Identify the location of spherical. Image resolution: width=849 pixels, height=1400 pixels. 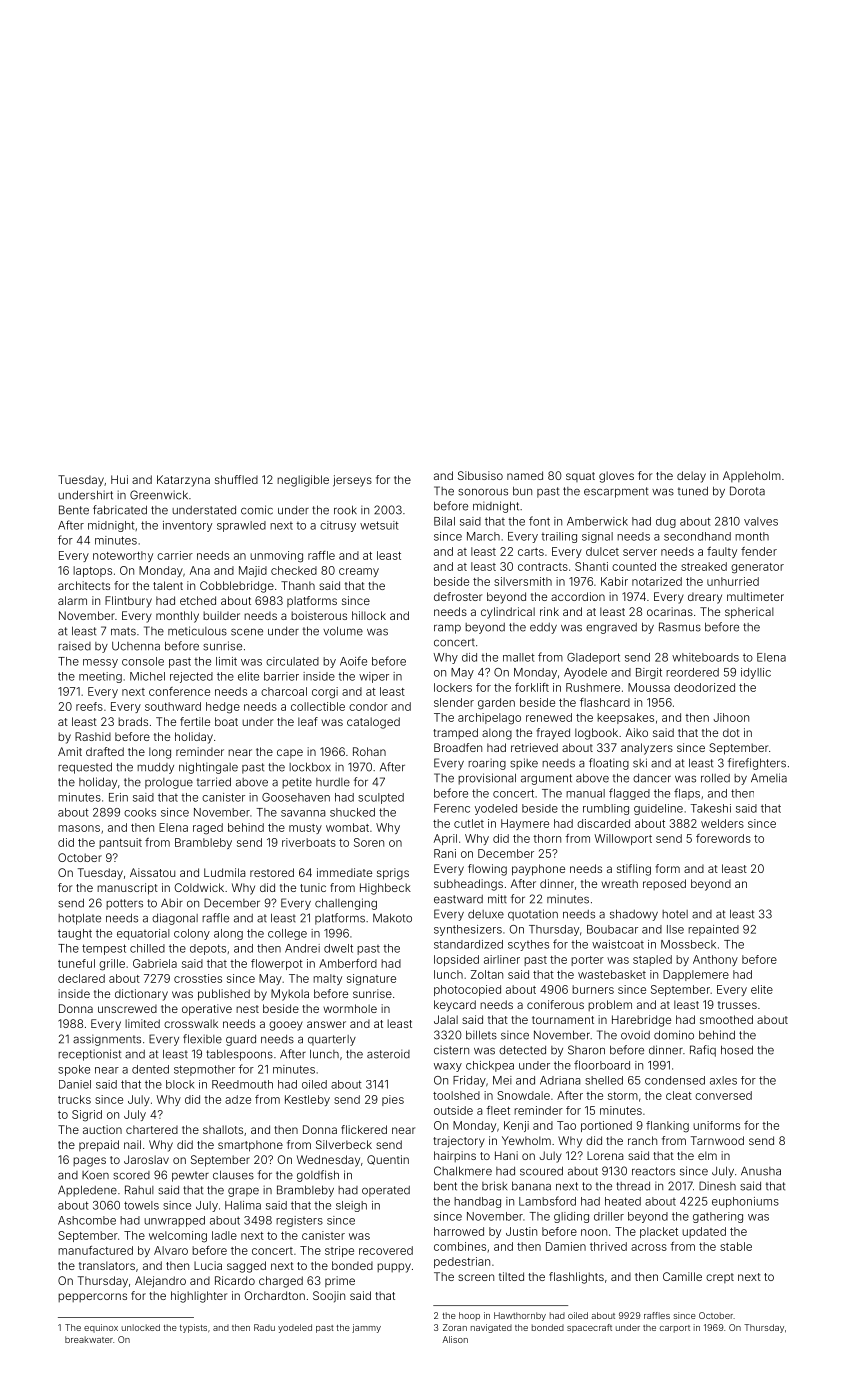
(749, 613).
